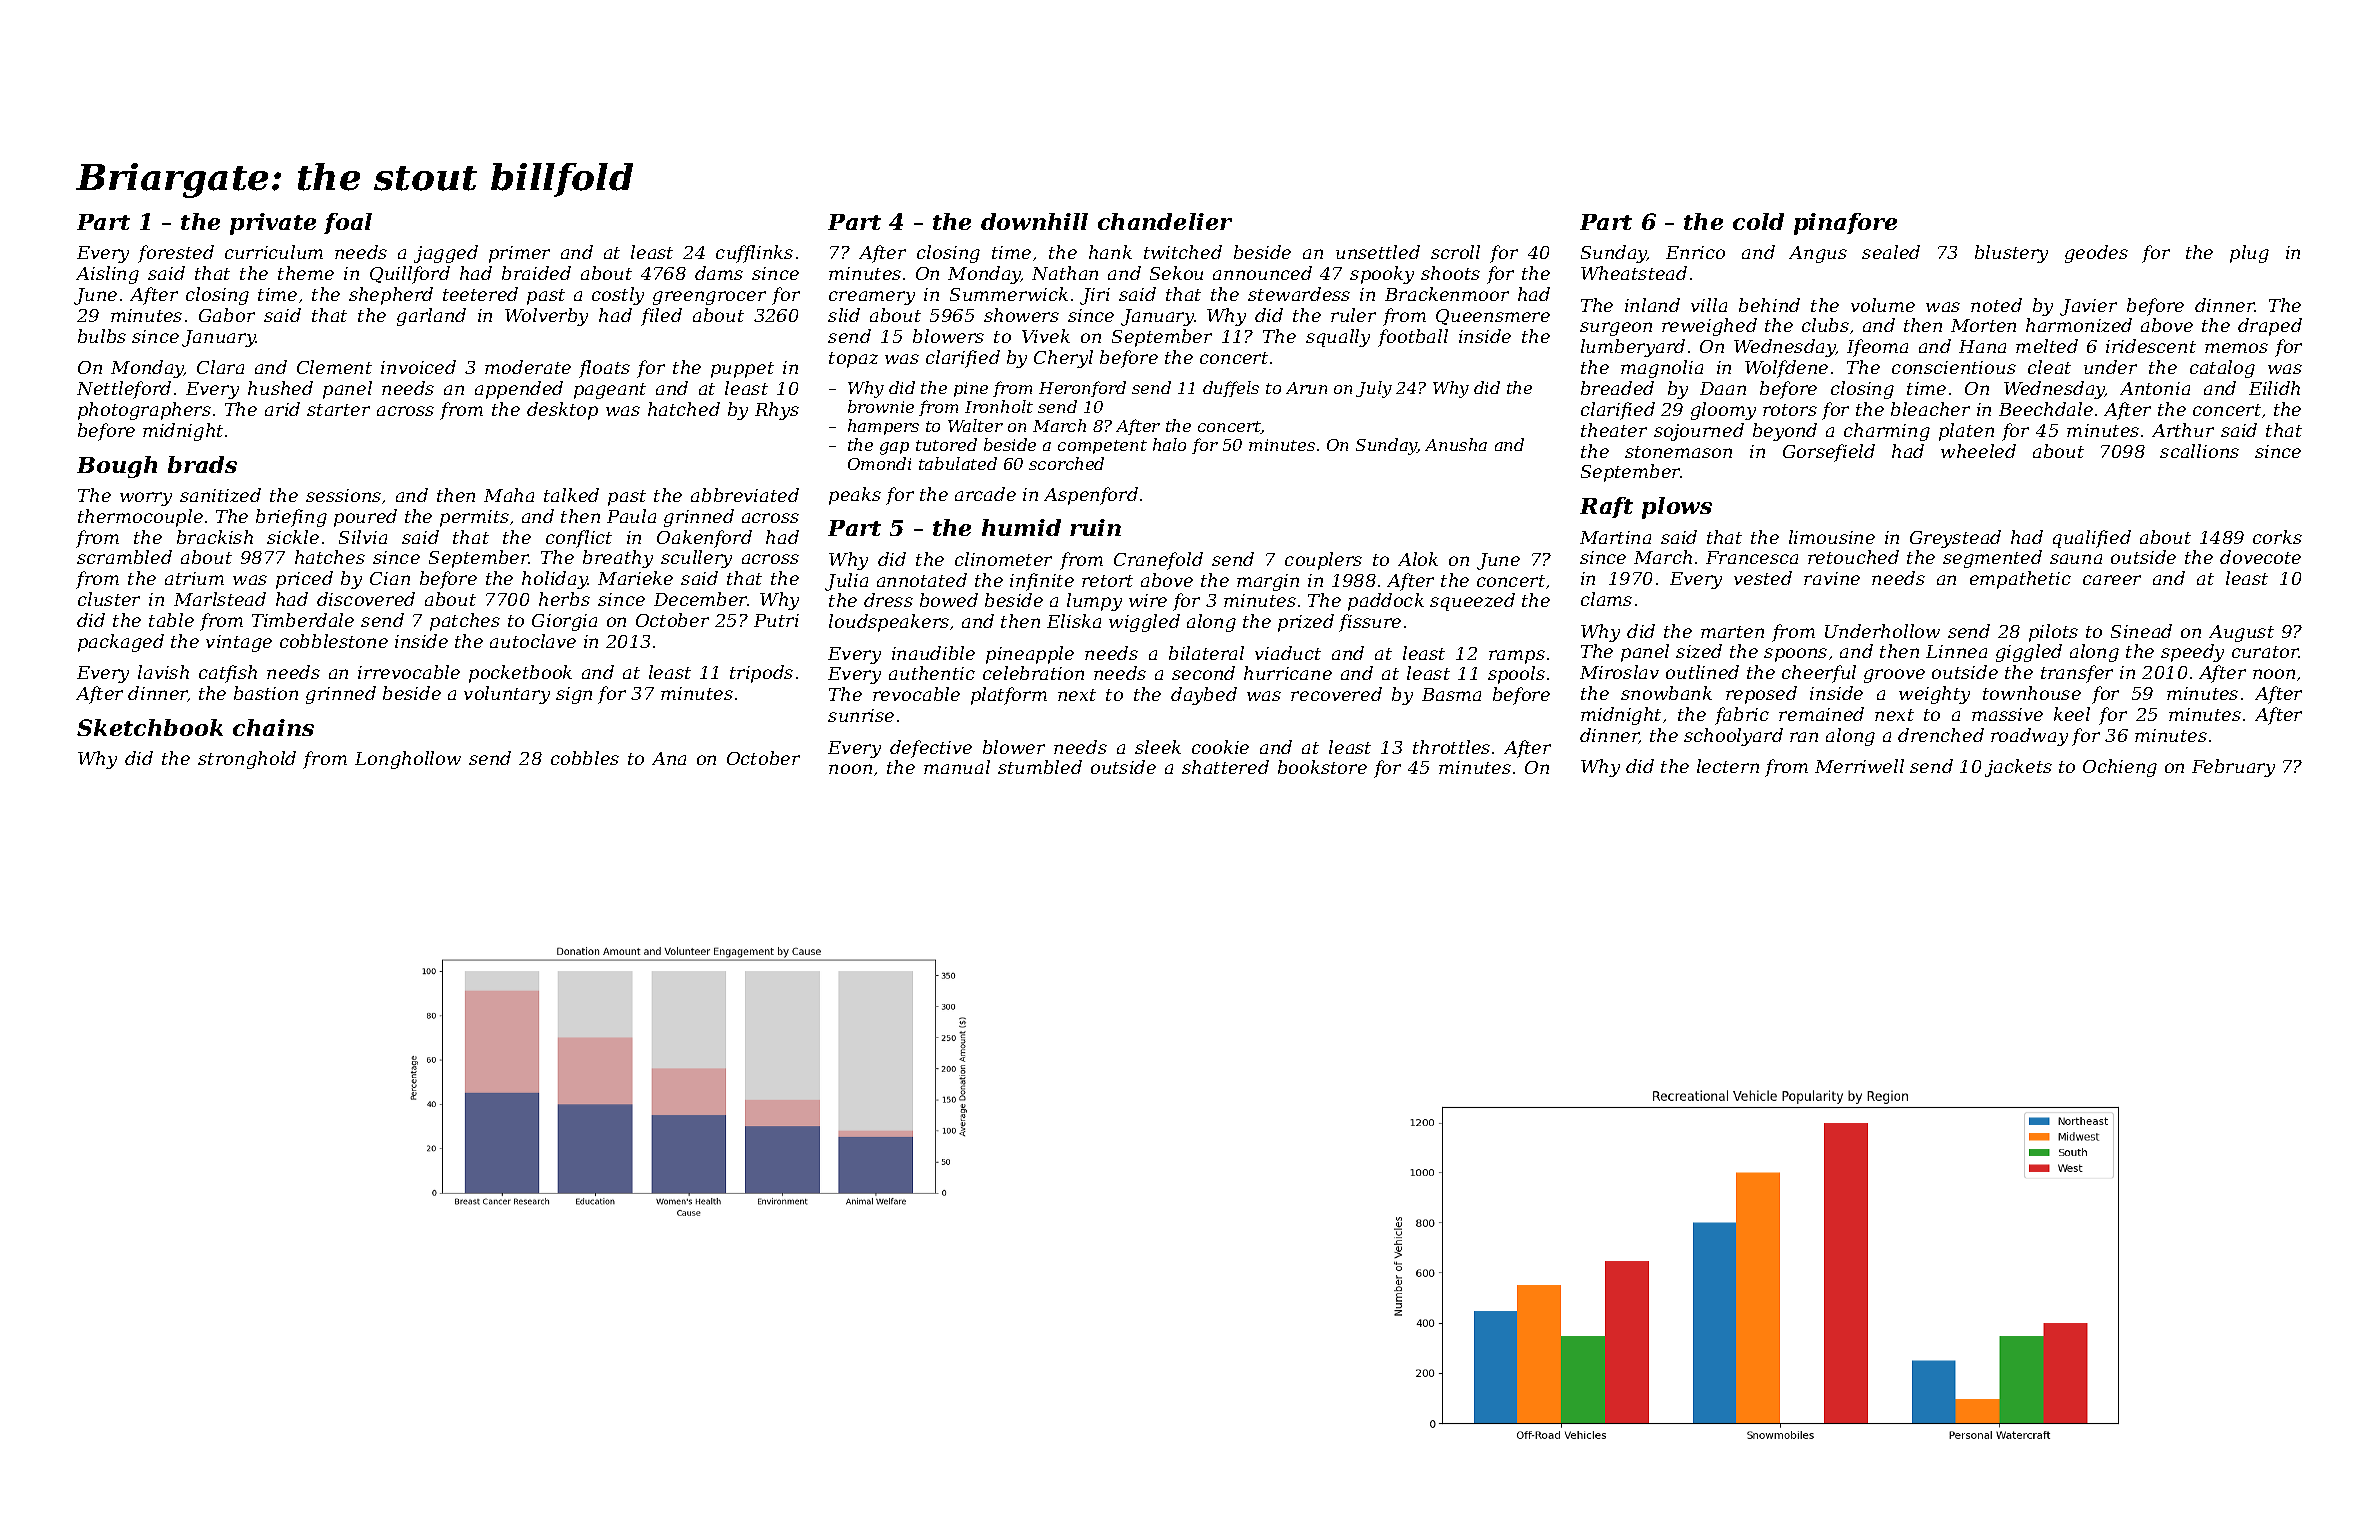 The height and width of the screenshot is (1540, 2380). Describe the element at coordinates (1825, 325) in the screenshot. I see `clubs` at that location.
